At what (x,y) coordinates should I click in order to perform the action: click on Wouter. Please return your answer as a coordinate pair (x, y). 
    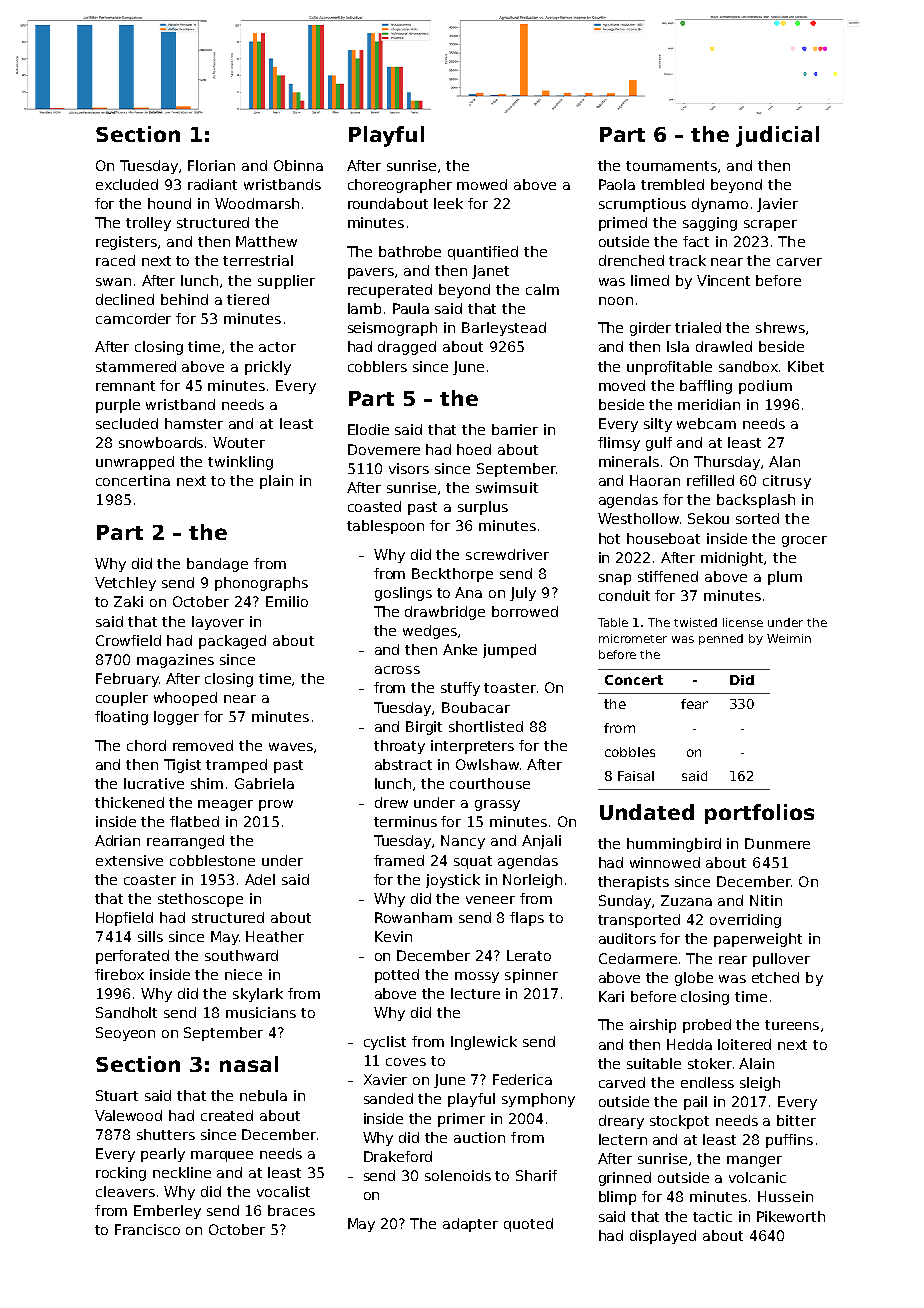
    Looking at the image, I should click on (239, 442).
